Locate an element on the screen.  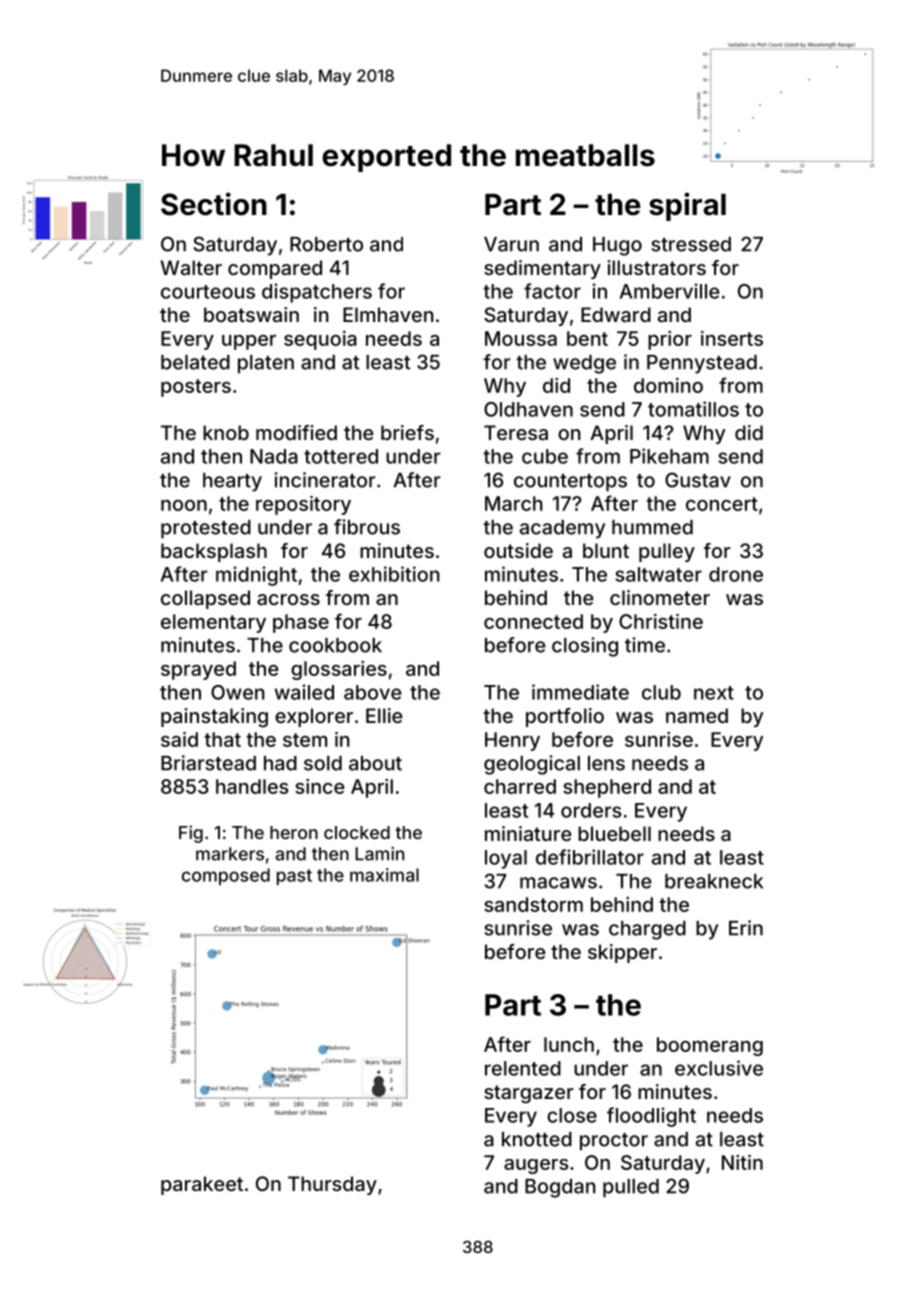
hearty is located at coordinates (232, 482).
